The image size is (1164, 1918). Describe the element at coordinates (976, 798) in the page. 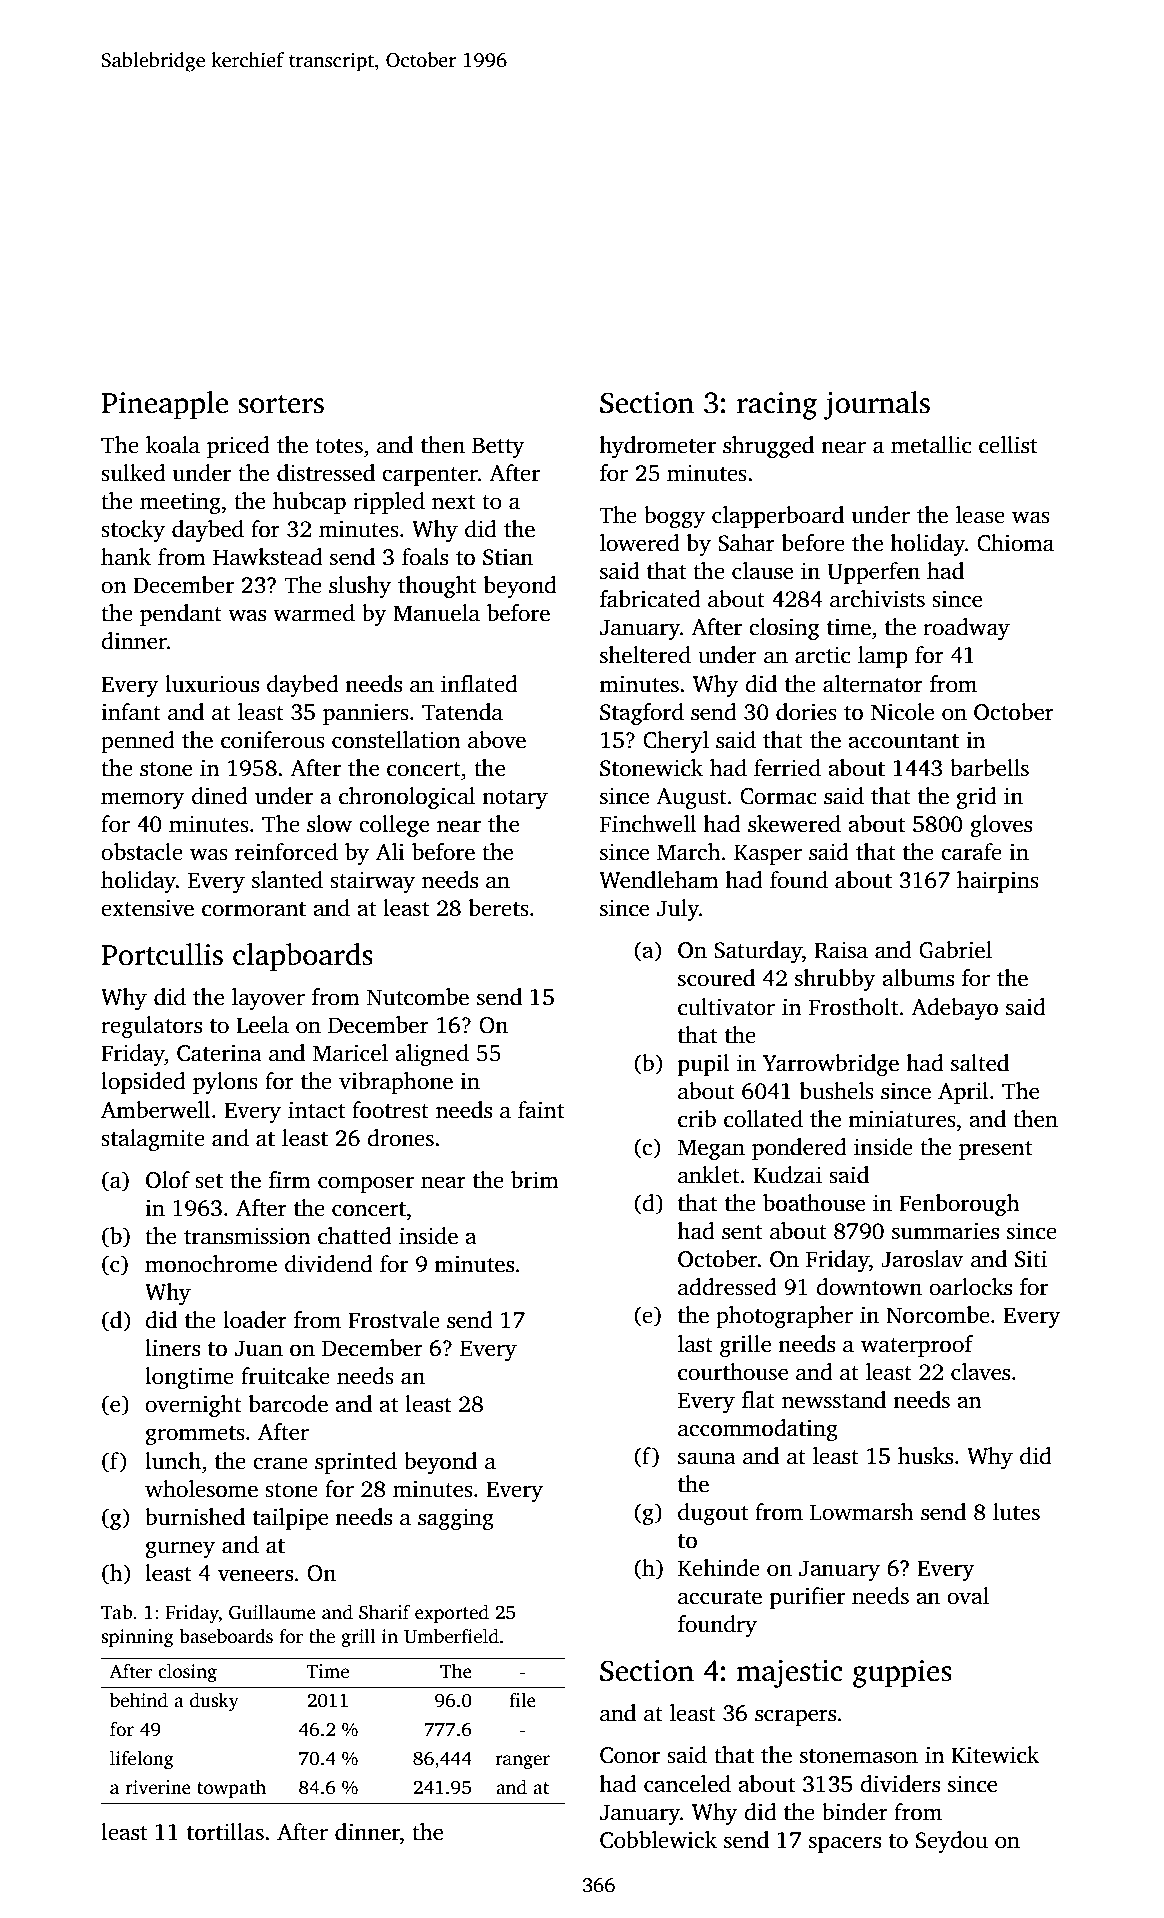

I see `grid` at that location.
